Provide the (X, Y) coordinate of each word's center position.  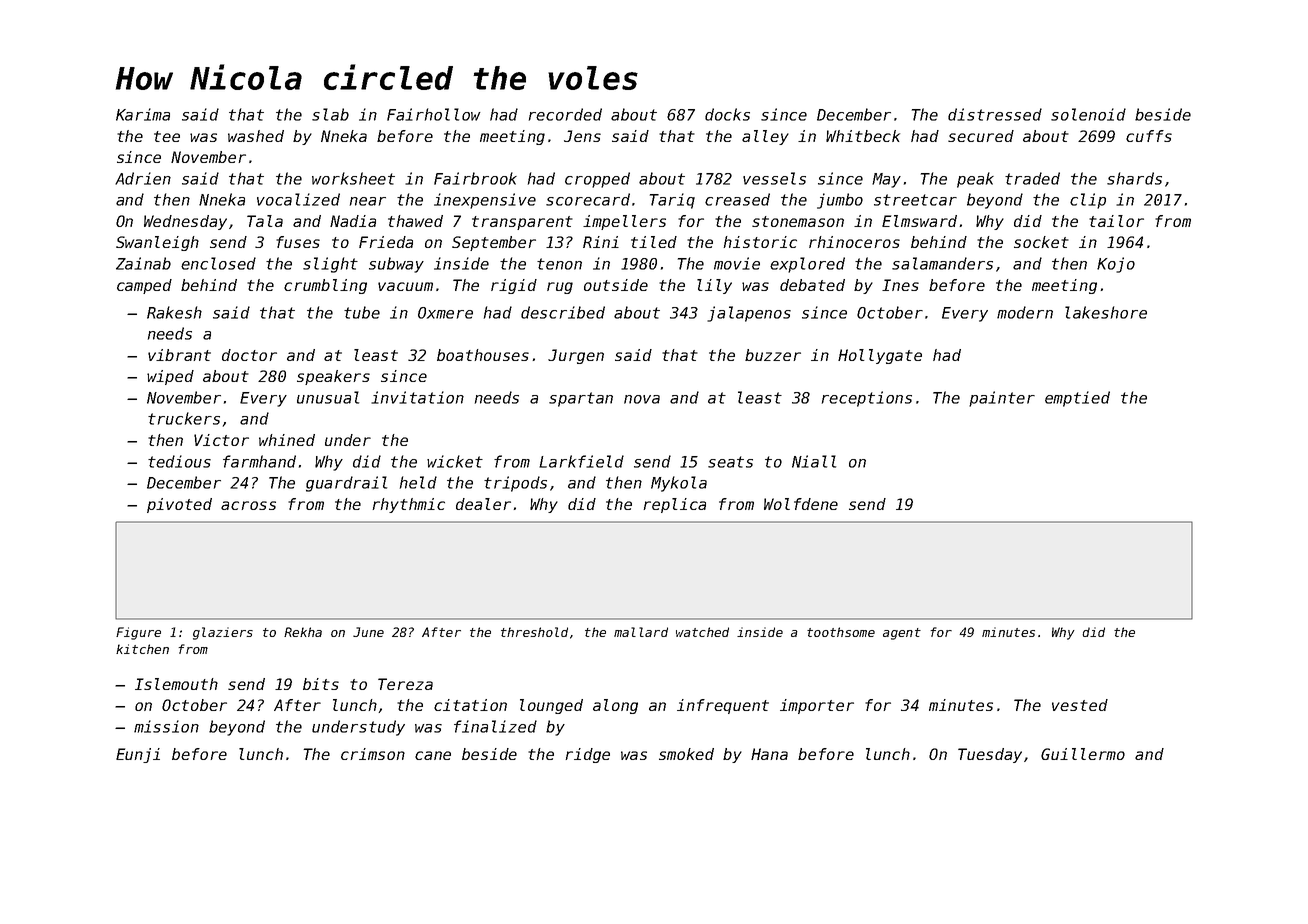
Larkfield (581, 461)
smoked (686, 754)
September (494, 243)
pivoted (179, 505)
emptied (1077, 399)
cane (433, 755)
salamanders (942, 263)
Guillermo (1083, 754)
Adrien (143, 178)
